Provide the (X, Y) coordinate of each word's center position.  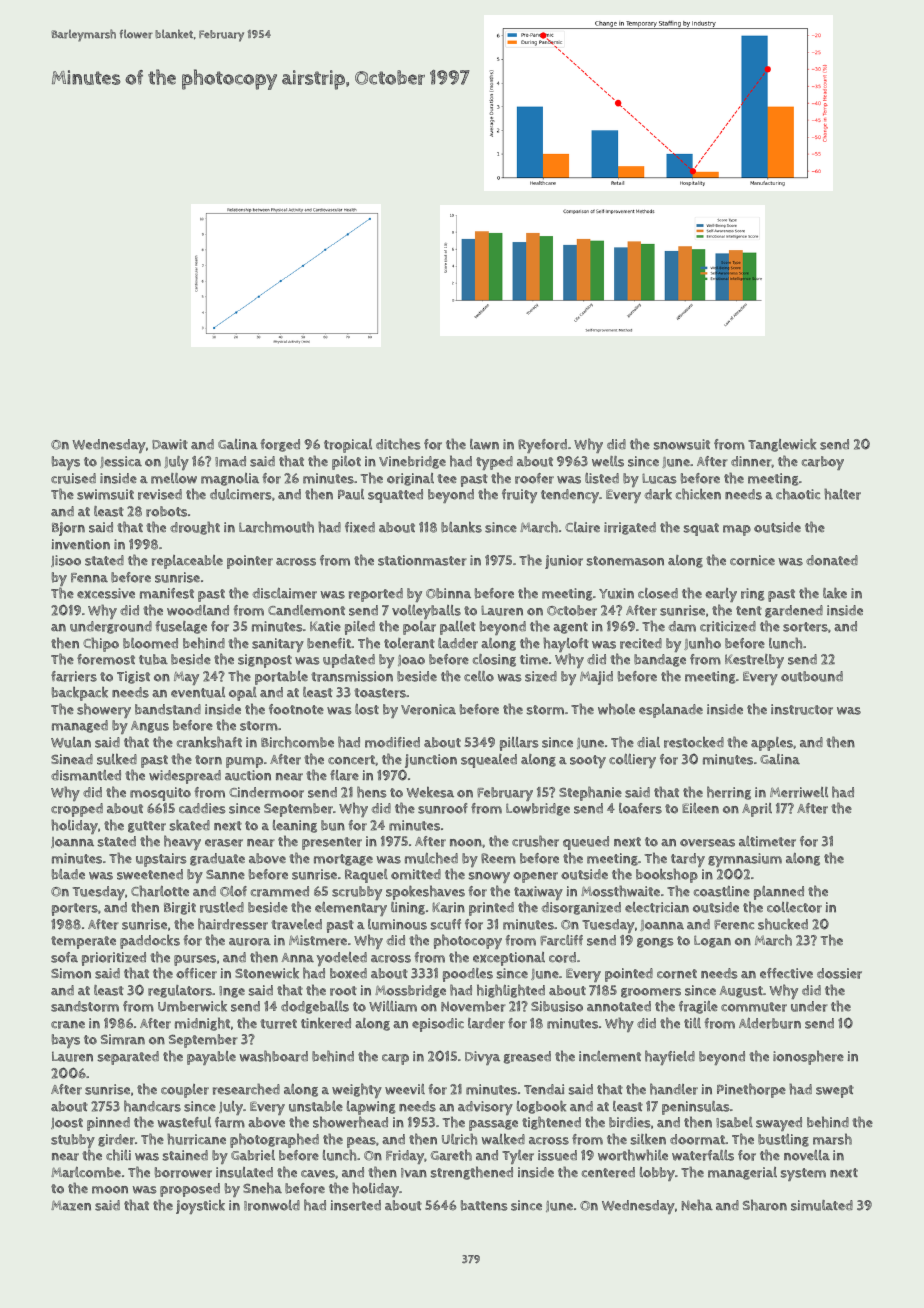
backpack (80, 694)
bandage (660, 660)
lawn (484, 444)
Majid (596, 678)
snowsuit (682, 444)
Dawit (170, 444)
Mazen (71, 1206)
